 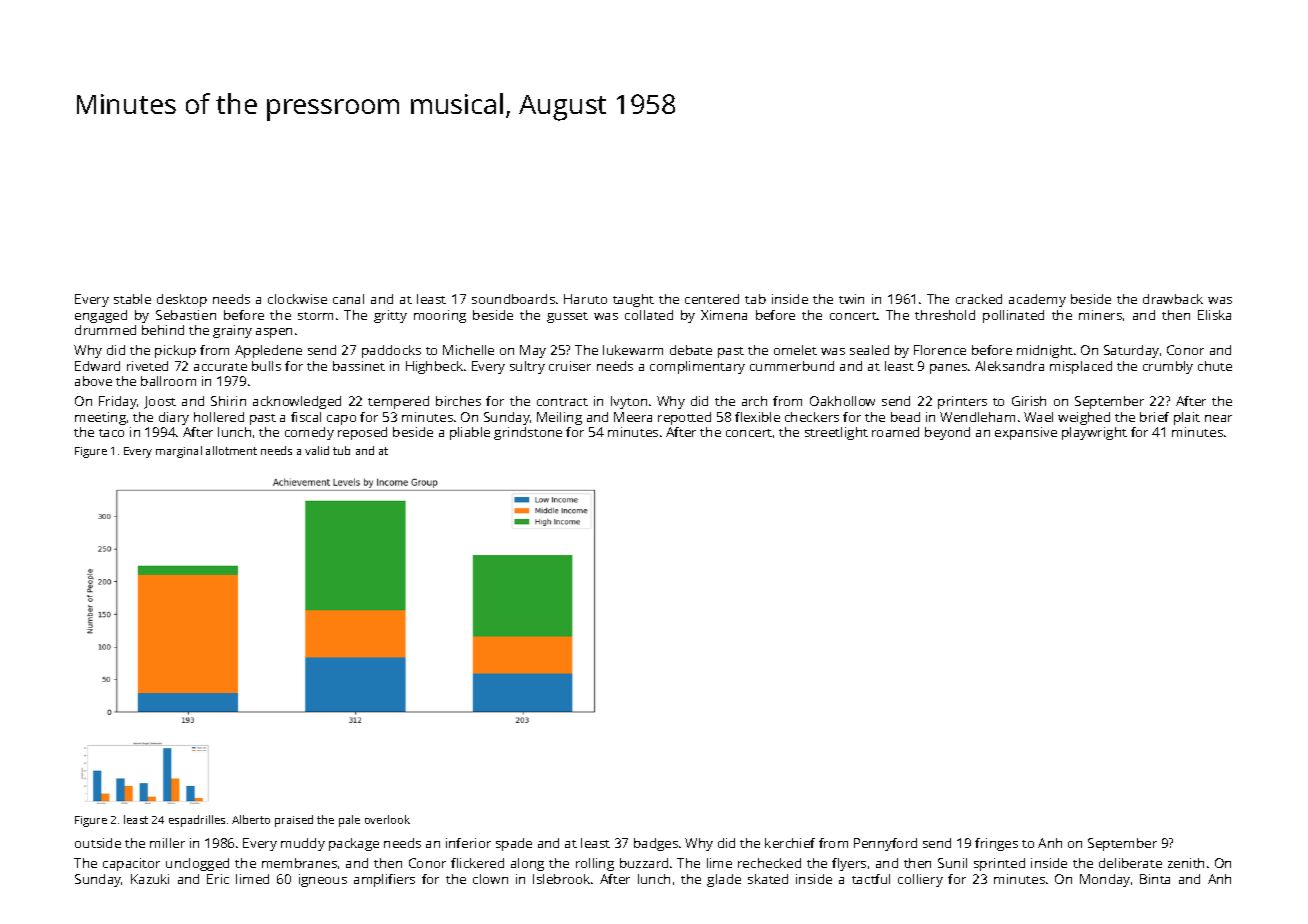 What do you see at coordinates (1218, 418) in the screenshot?
I see `near` at bounding box center [1218, 418].
